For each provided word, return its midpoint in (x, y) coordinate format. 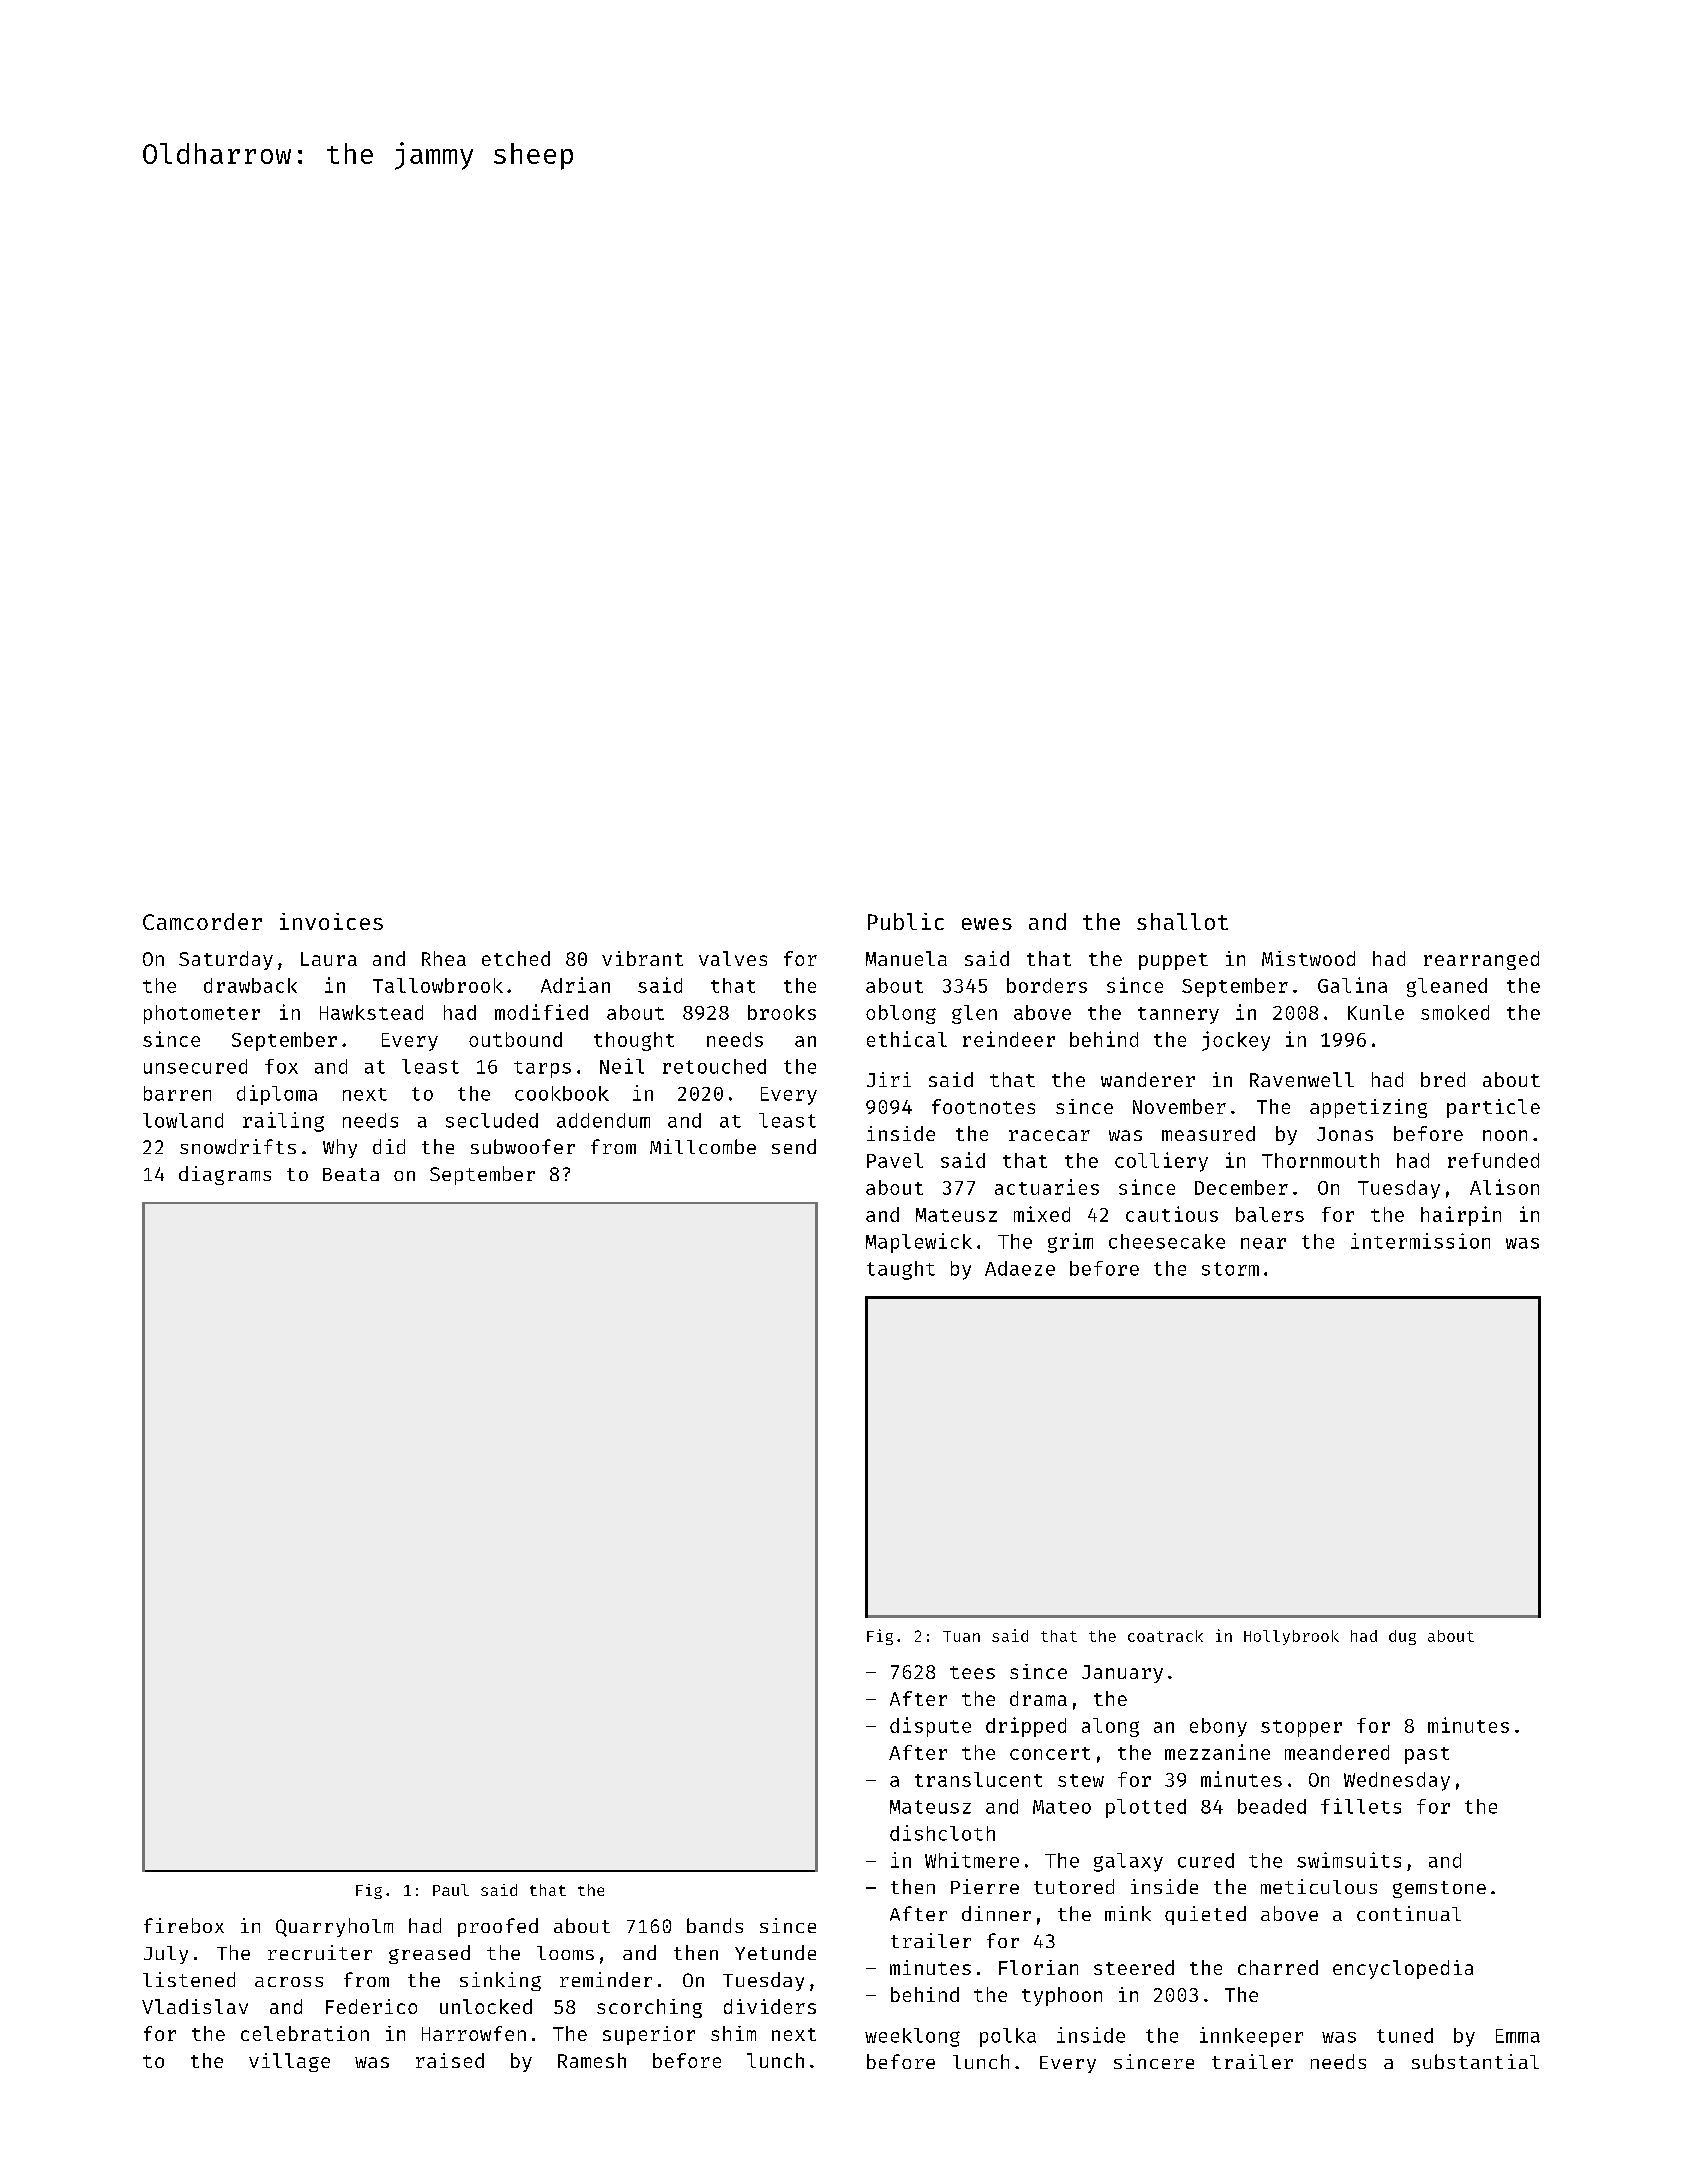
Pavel (895, 1160)
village (289, 2062)
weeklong (912, 2037)
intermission (1420, 1241)
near (1263, 1243)
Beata (351, 1174)
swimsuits (1349, 1860)
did (389, 1146)
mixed (1042, 1214)
